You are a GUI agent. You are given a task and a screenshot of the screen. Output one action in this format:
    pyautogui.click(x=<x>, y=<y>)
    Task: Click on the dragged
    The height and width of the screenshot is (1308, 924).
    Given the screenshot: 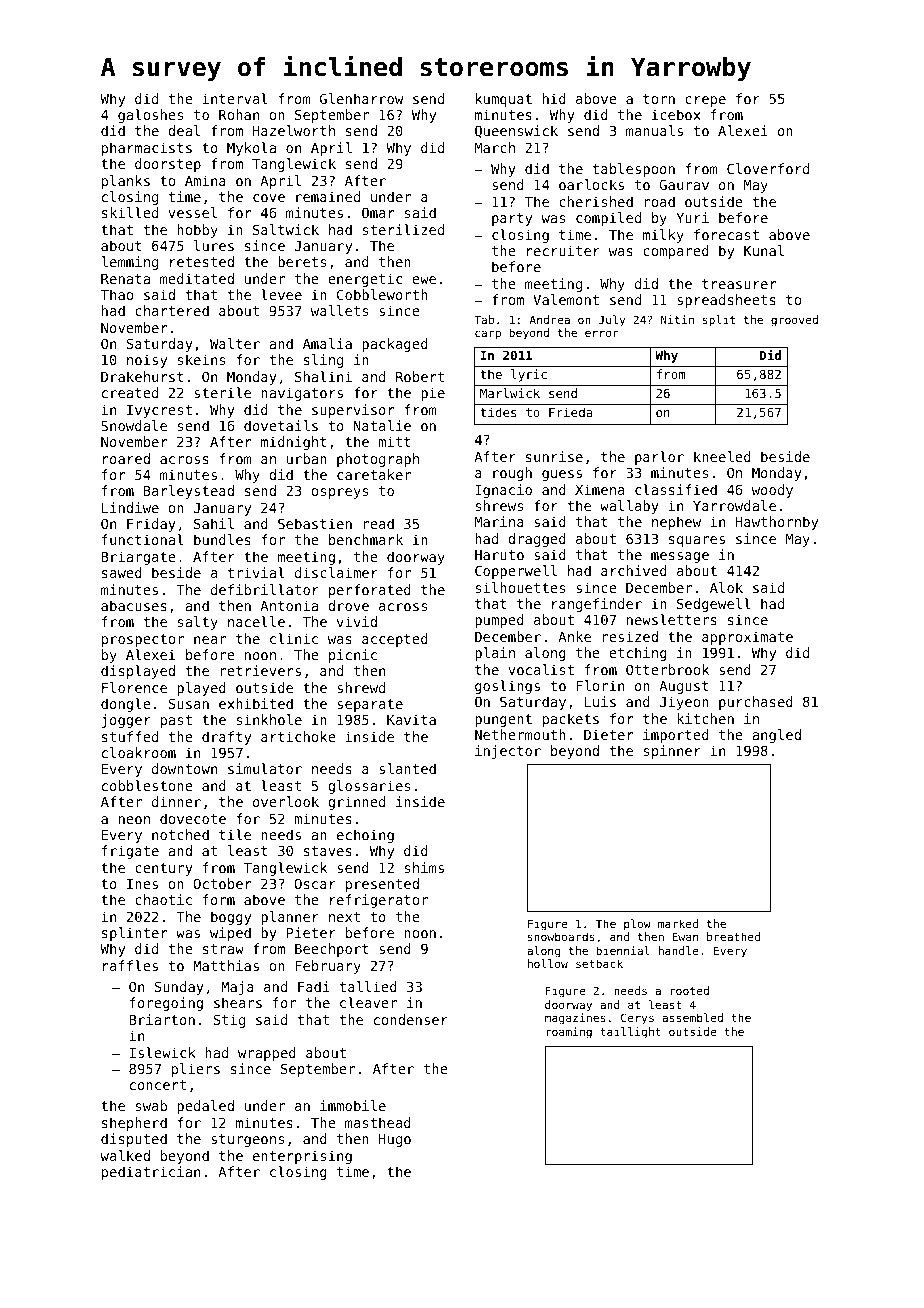 What is the action you would take?
    pyautogui.click(x=537, y=540)
